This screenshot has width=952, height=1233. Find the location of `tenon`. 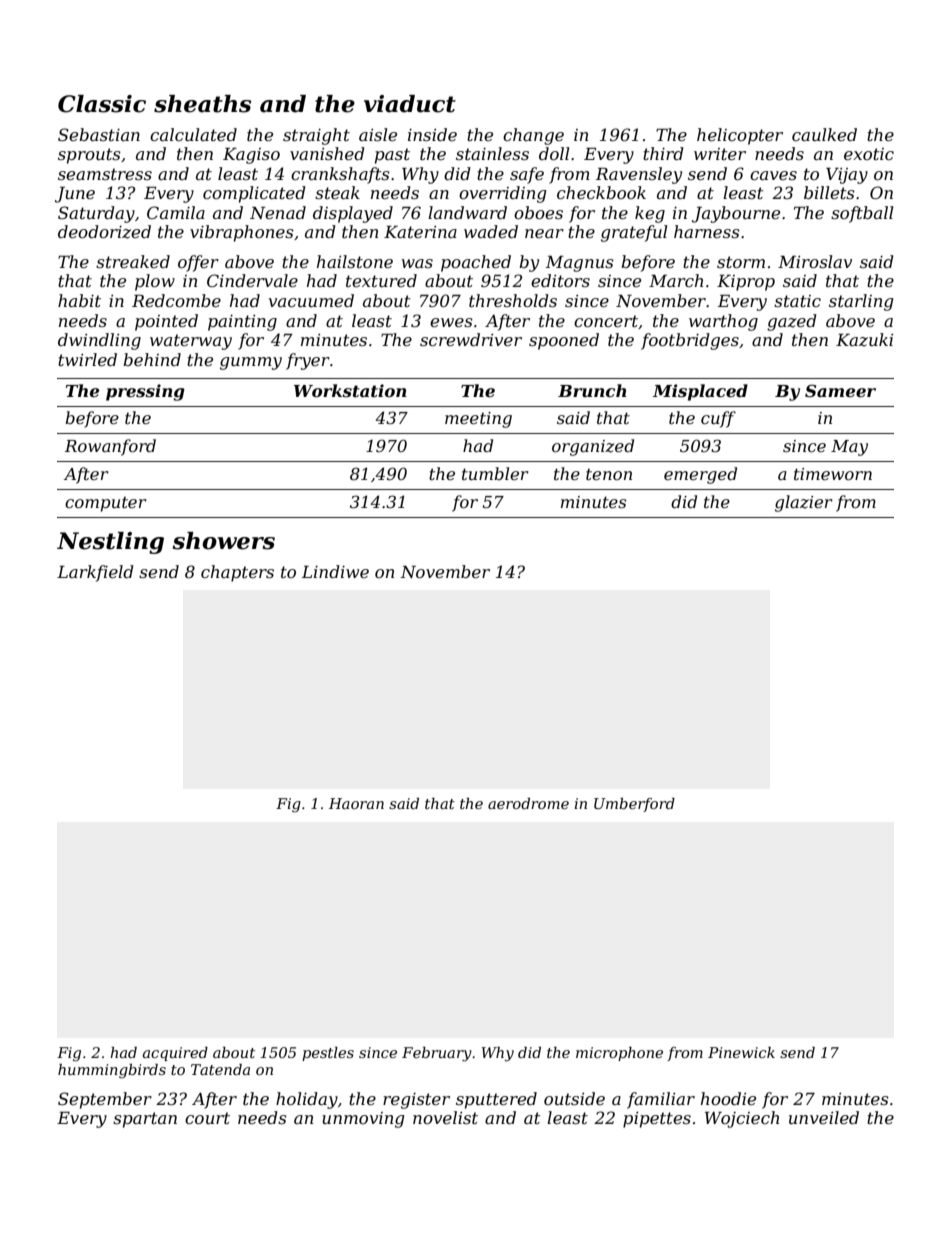

tenon is located at coordinates (609, 474).
